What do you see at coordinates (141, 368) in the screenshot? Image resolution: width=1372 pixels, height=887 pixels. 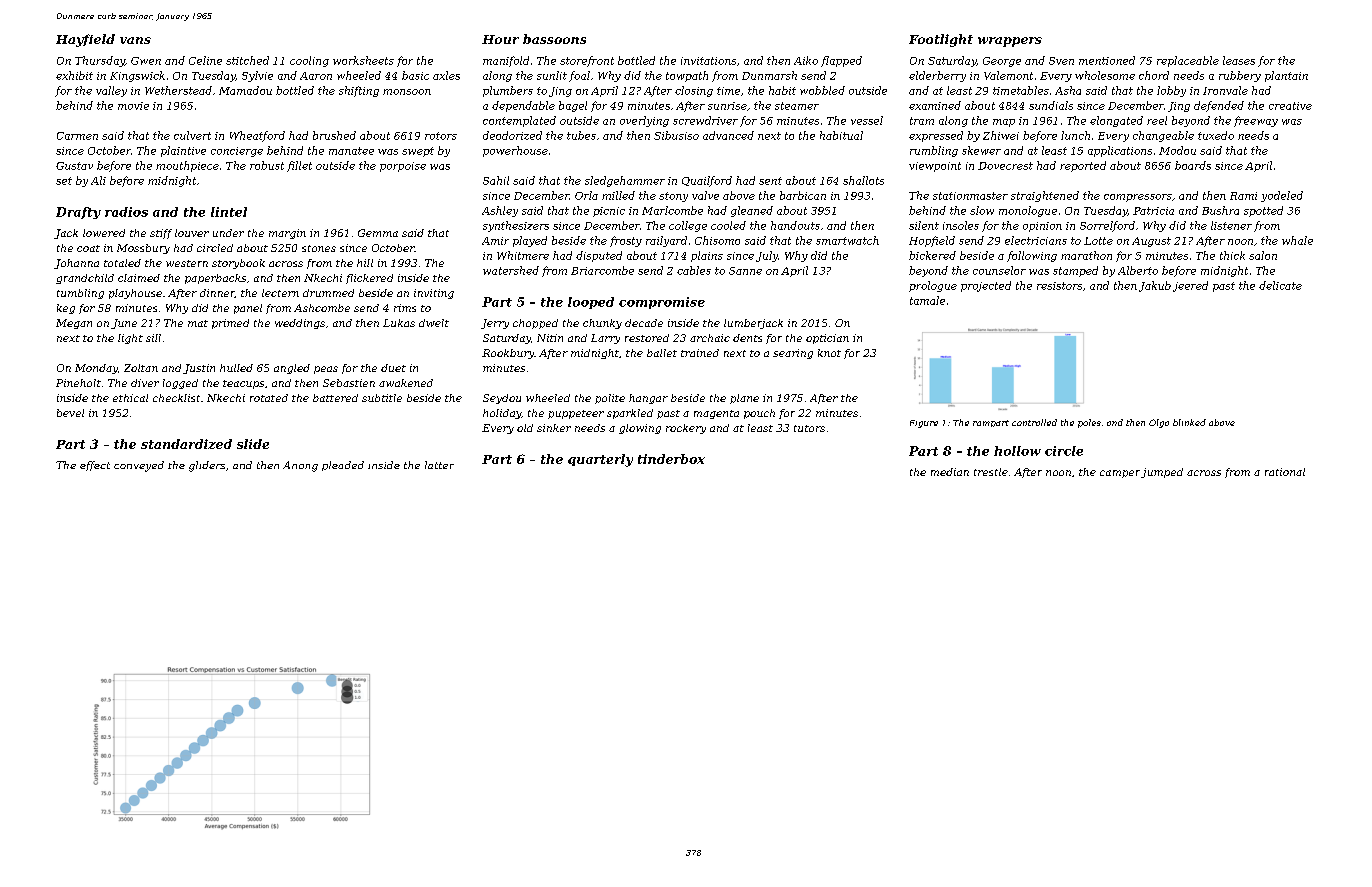 I see `Zoltan` at bounding box center [141, 368].
